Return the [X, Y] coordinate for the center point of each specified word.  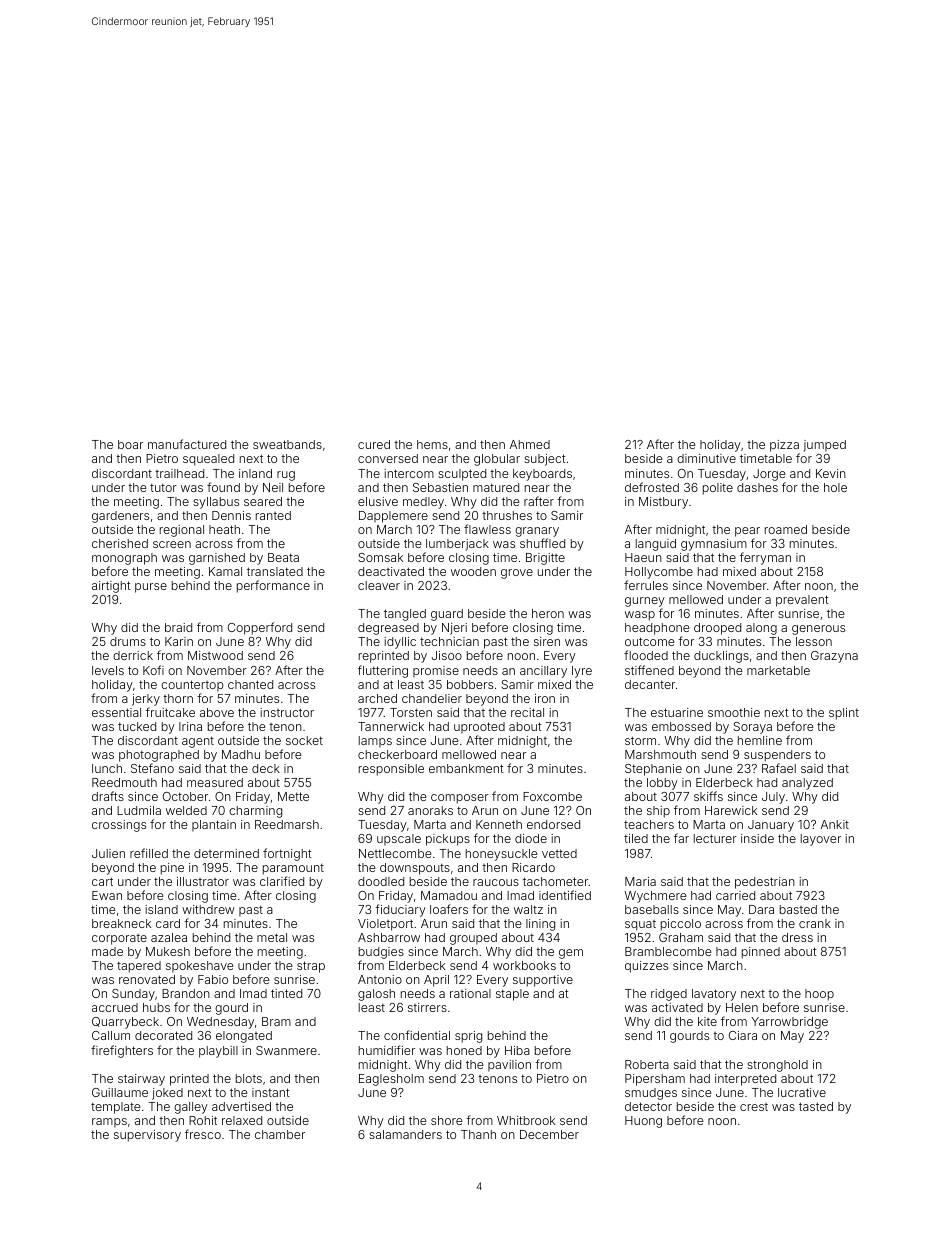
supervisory [147, 1136]
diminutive [706, 458]
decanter [650, 684]
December [549, 1134]
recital [527, 712]
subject [545, 460]
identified [565, 895]
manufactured [187, 444]
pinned [761, 953]
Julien [108, 853]
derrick [133, 655]
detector [648, 1106]
